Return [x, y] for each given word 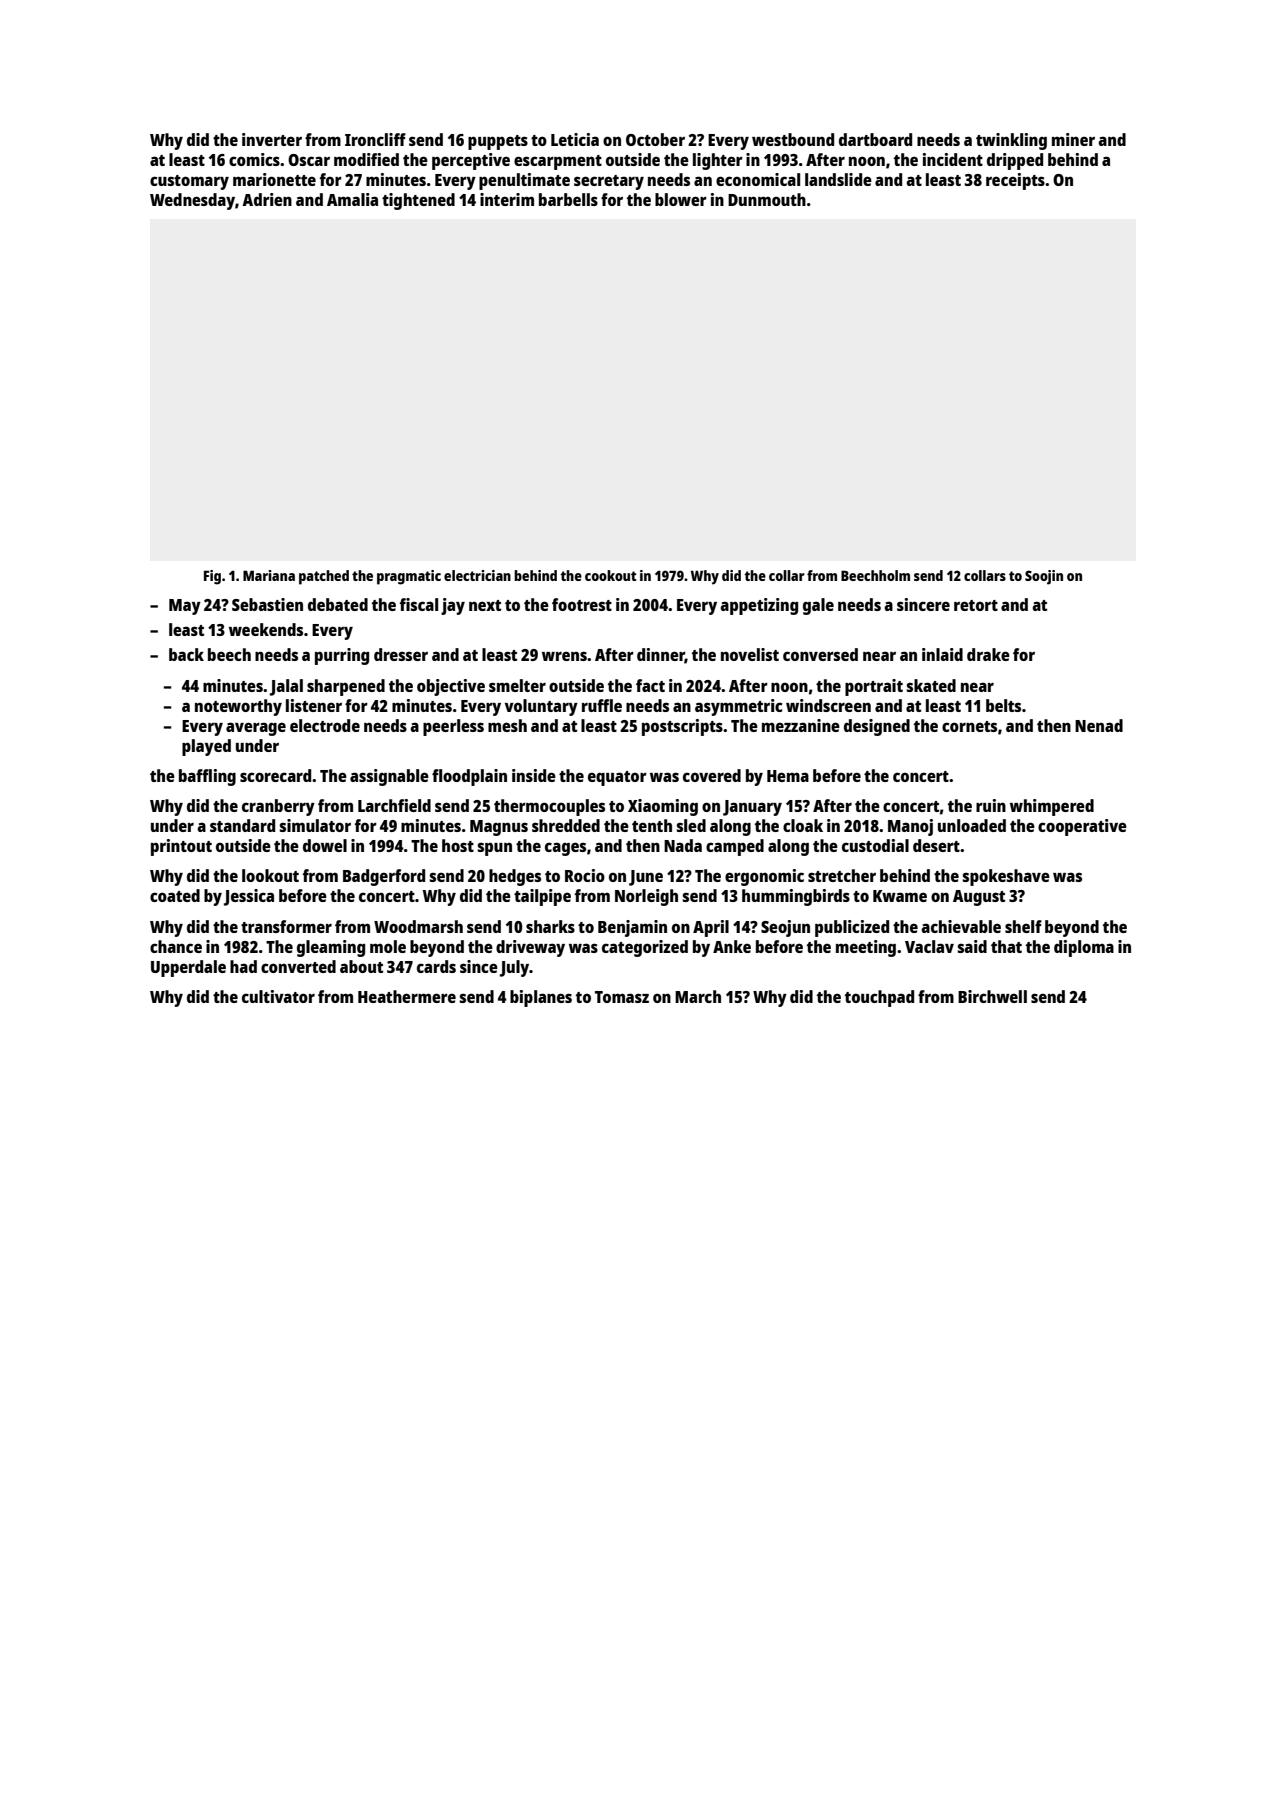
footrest [582, 604]
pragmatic [409, 577]
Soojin [1044, 577]
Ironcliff [375, 139]
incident [953, 159]
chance [176, 946]
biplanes [541, 998]
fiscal [419, 604]
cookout [611, 575]
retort [976, 605]
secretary [609, 182]
